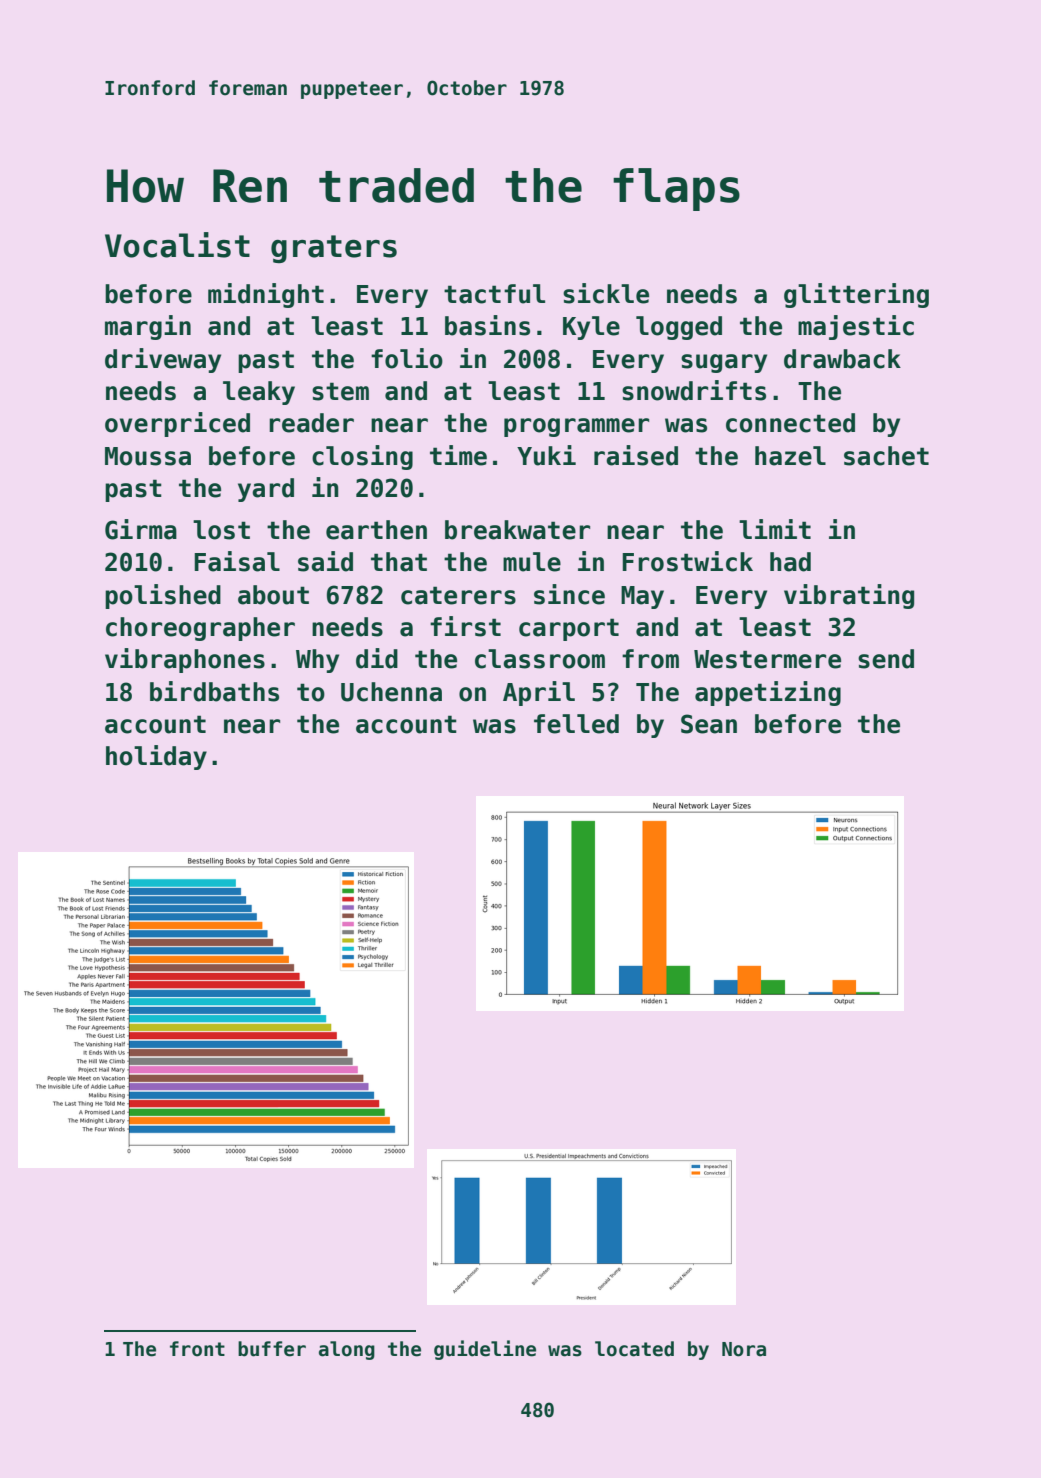 This image has height=1478, width=1041. I want to click on margin, so click(148, 327).
